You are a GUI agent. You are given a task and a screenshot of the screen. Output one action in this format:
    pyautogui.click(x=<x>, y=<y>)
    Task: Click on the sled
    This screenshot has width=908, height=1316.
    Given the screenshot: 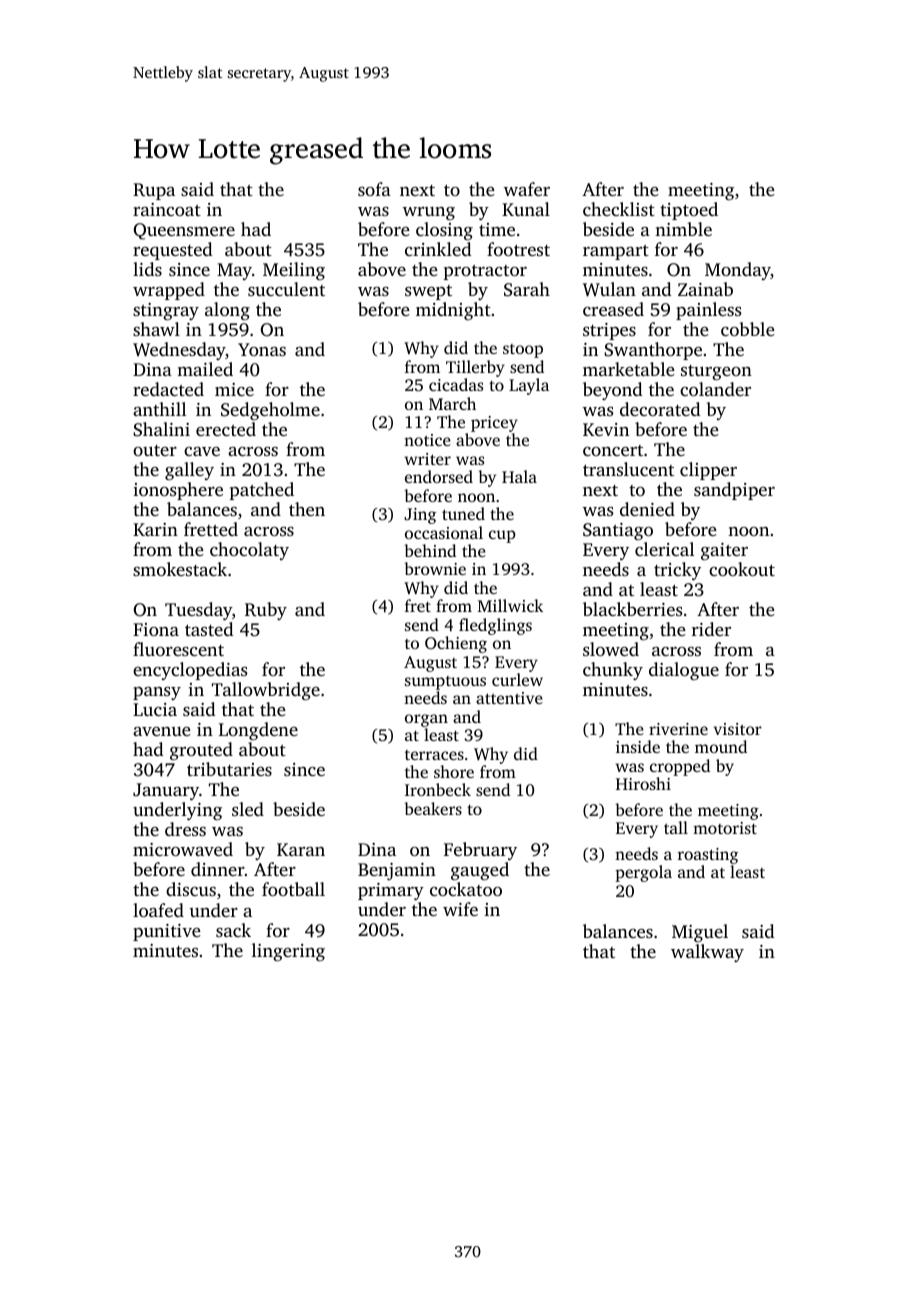 What is the action you would take?
    pyautogui.click(x=248, y=809)
